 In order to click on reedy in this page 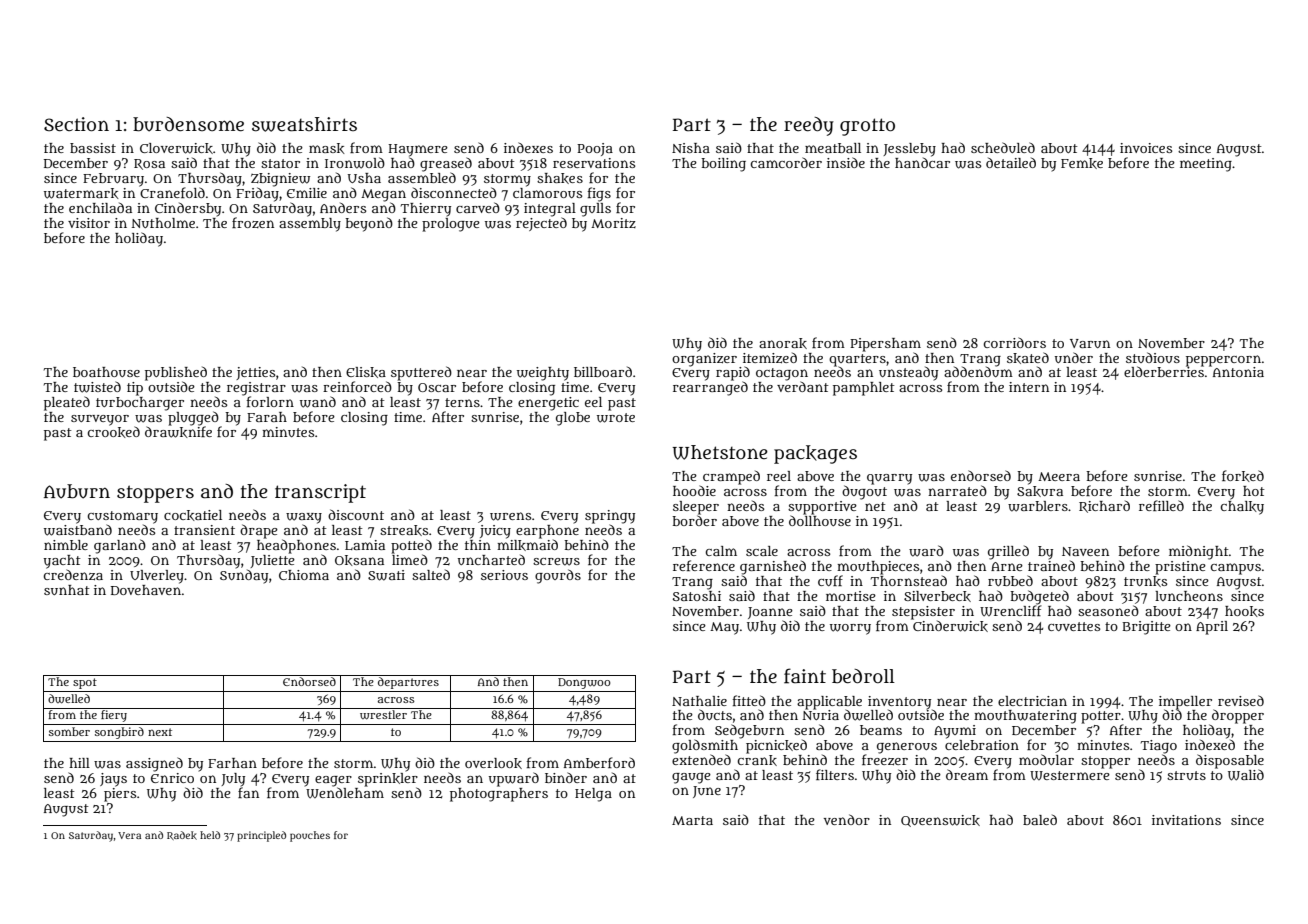, I will do `click(809, 126)`.
